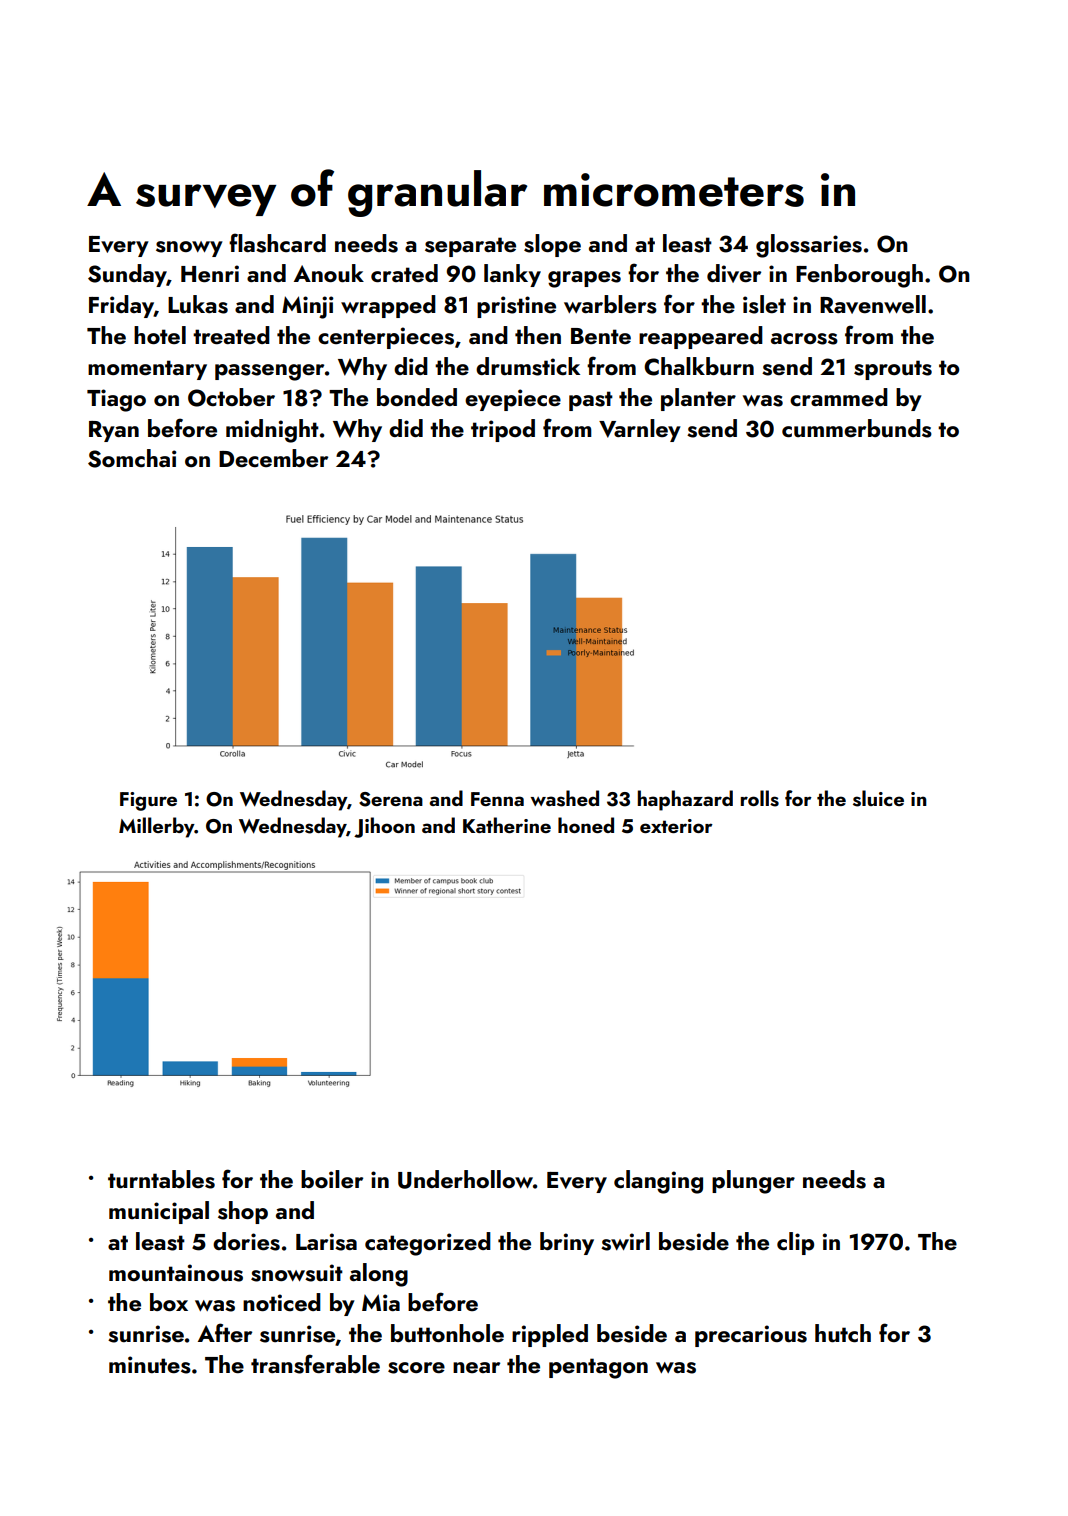 The height and width of the screenshot is (1516, 1068). What do you see at coordinates (189, 249) in the screenshot?
I see `snowy` at bounding box center [189, 249].
